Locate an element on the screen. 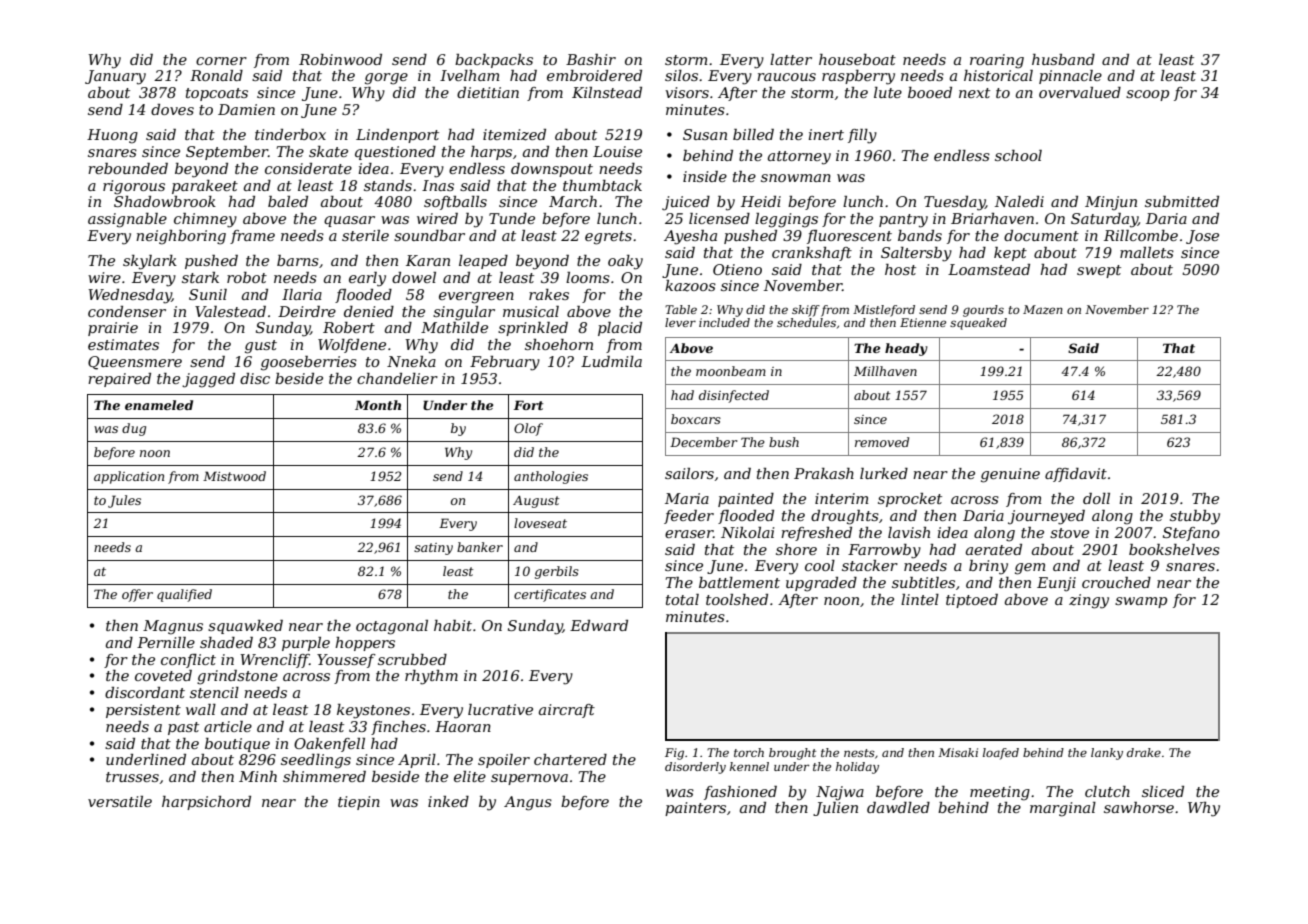  Naledi is located at coordinates (1019, 201).
